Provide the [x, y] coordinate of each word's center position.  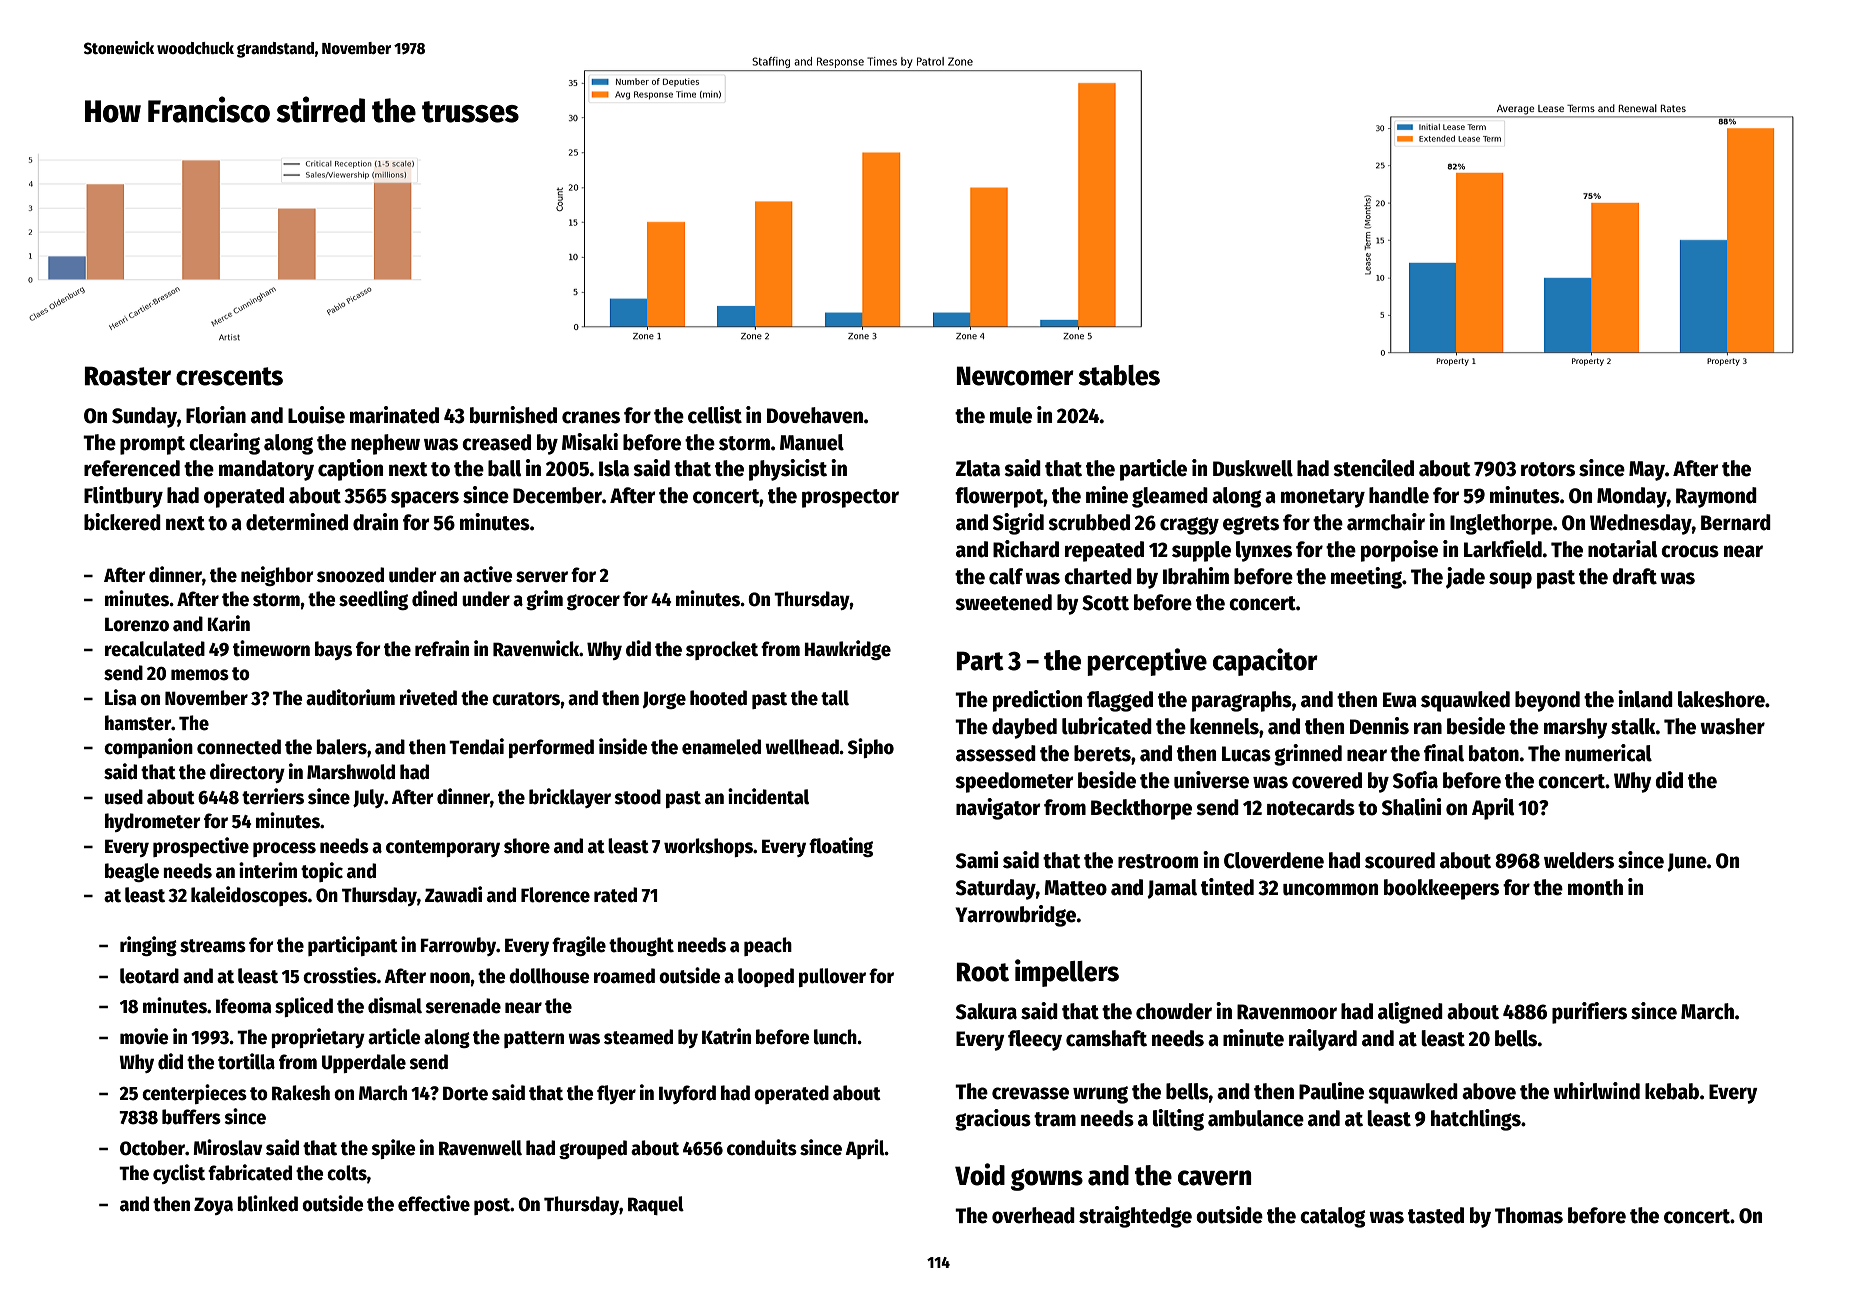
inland [1645, 699]
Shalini [1411, 807]
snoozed [350, 575]
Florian [216, 415]
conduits [762, 1147]
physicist [788, 470]
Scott [1105, 603]
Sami [977, 860]
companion [148, 748]
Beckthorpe [1141, 809]
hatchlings [1476, 1120]
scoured [1400, 860]
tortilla [246, 1061]
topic [322, 872]
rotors [1548, 469]
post [492, 1206]
